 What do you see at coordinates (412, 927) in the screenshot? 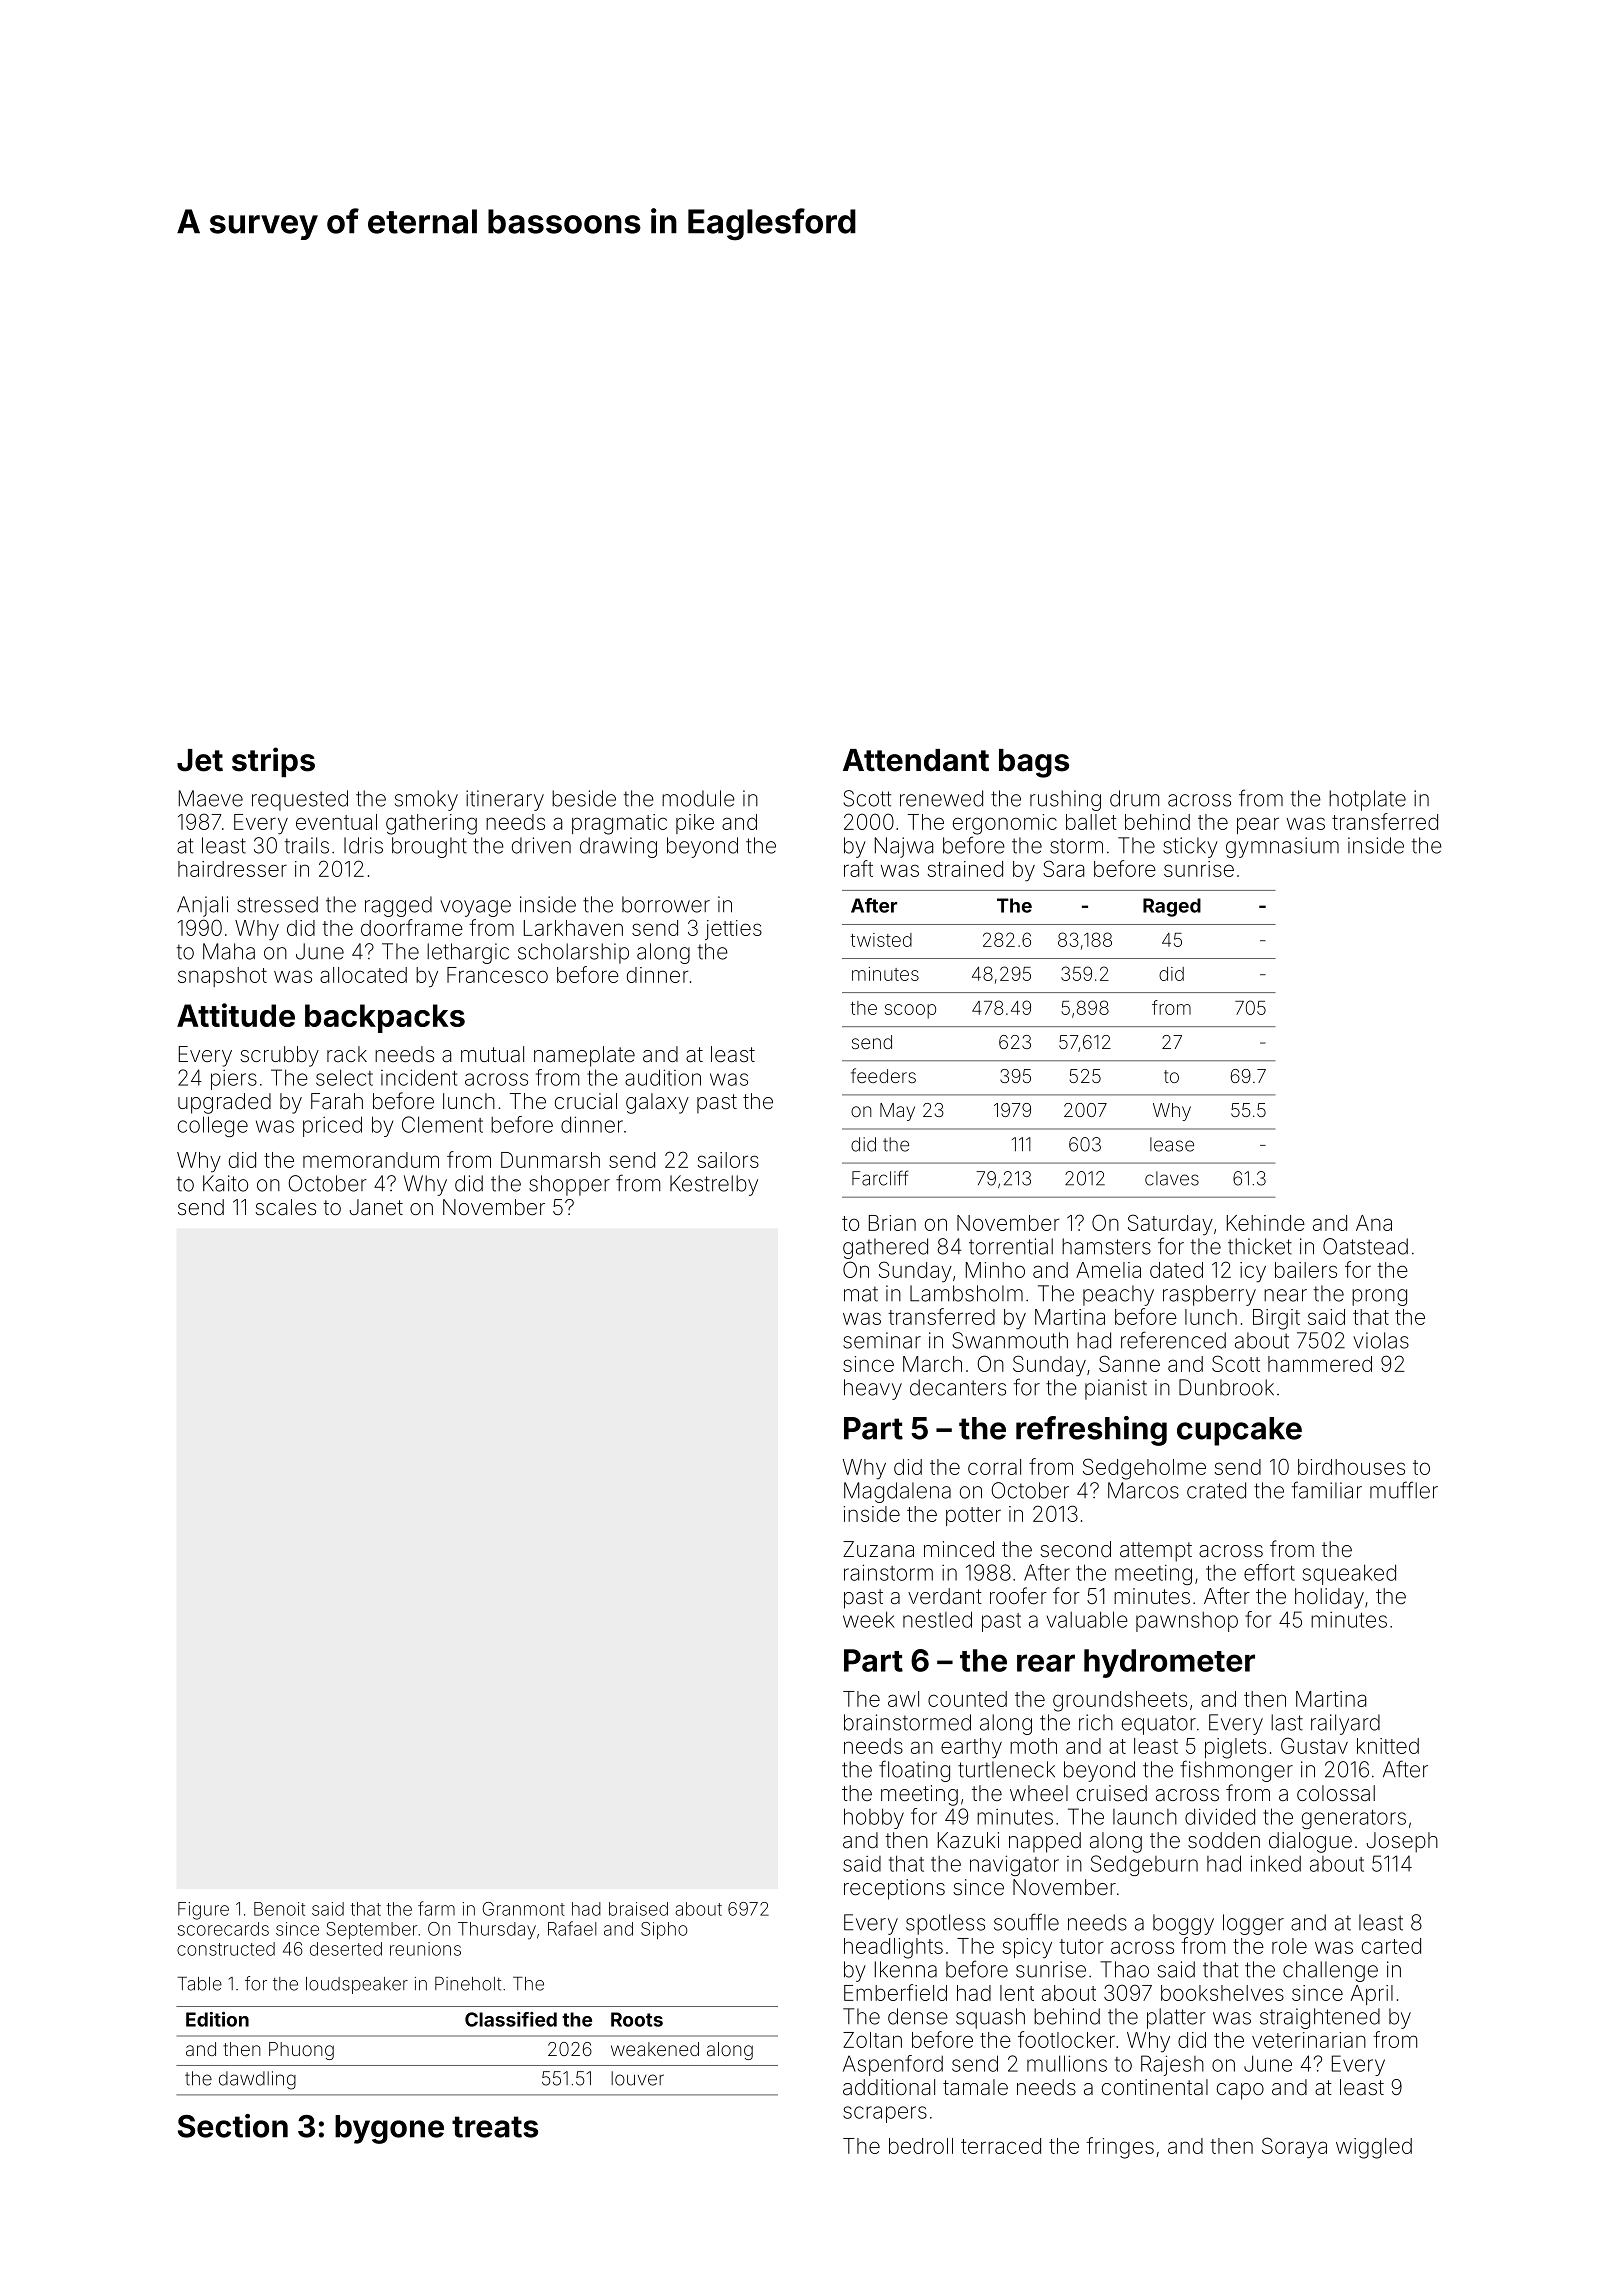
I see `doorframe` at bounding box center [412, 927].
